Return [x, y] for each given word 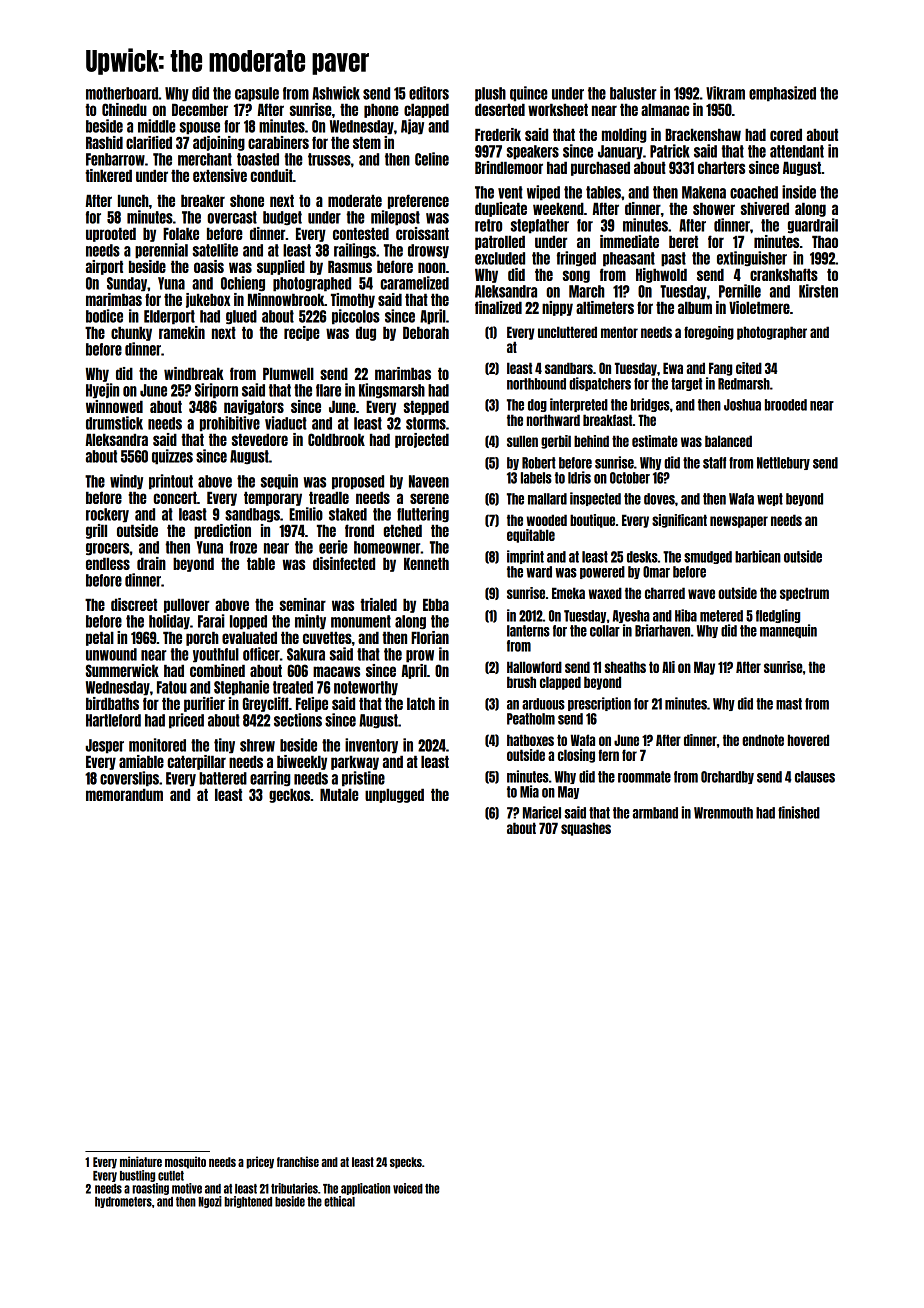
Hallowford [534, 667]
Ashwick [336, 93]
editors [429, 93]
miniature [141, 1161]
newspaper [739, 522]
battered [223, 778]
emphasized [782, 94]
